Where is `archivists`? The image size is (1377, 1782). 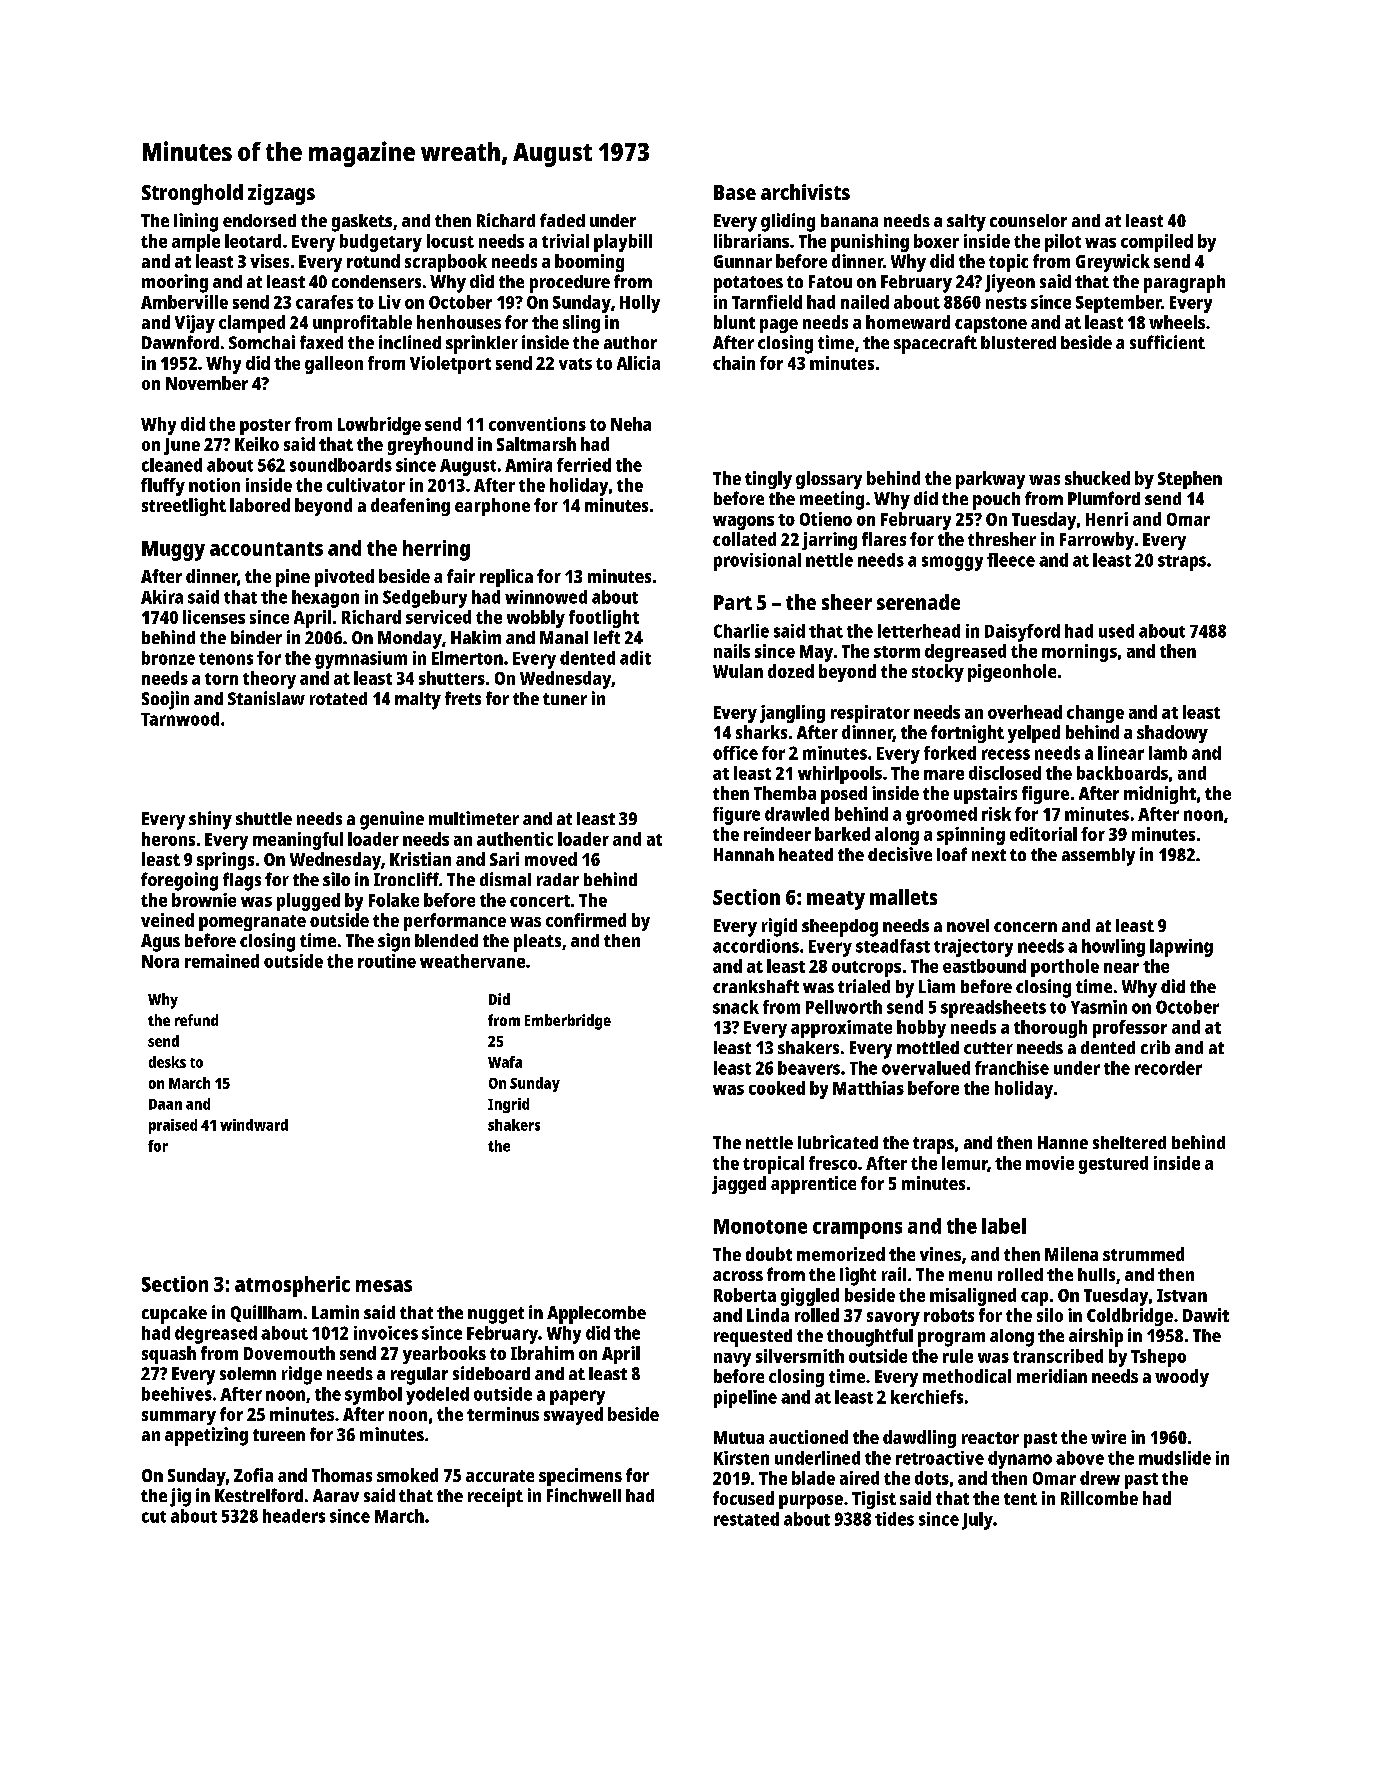
archivists is located at coordinates (805, 192).
